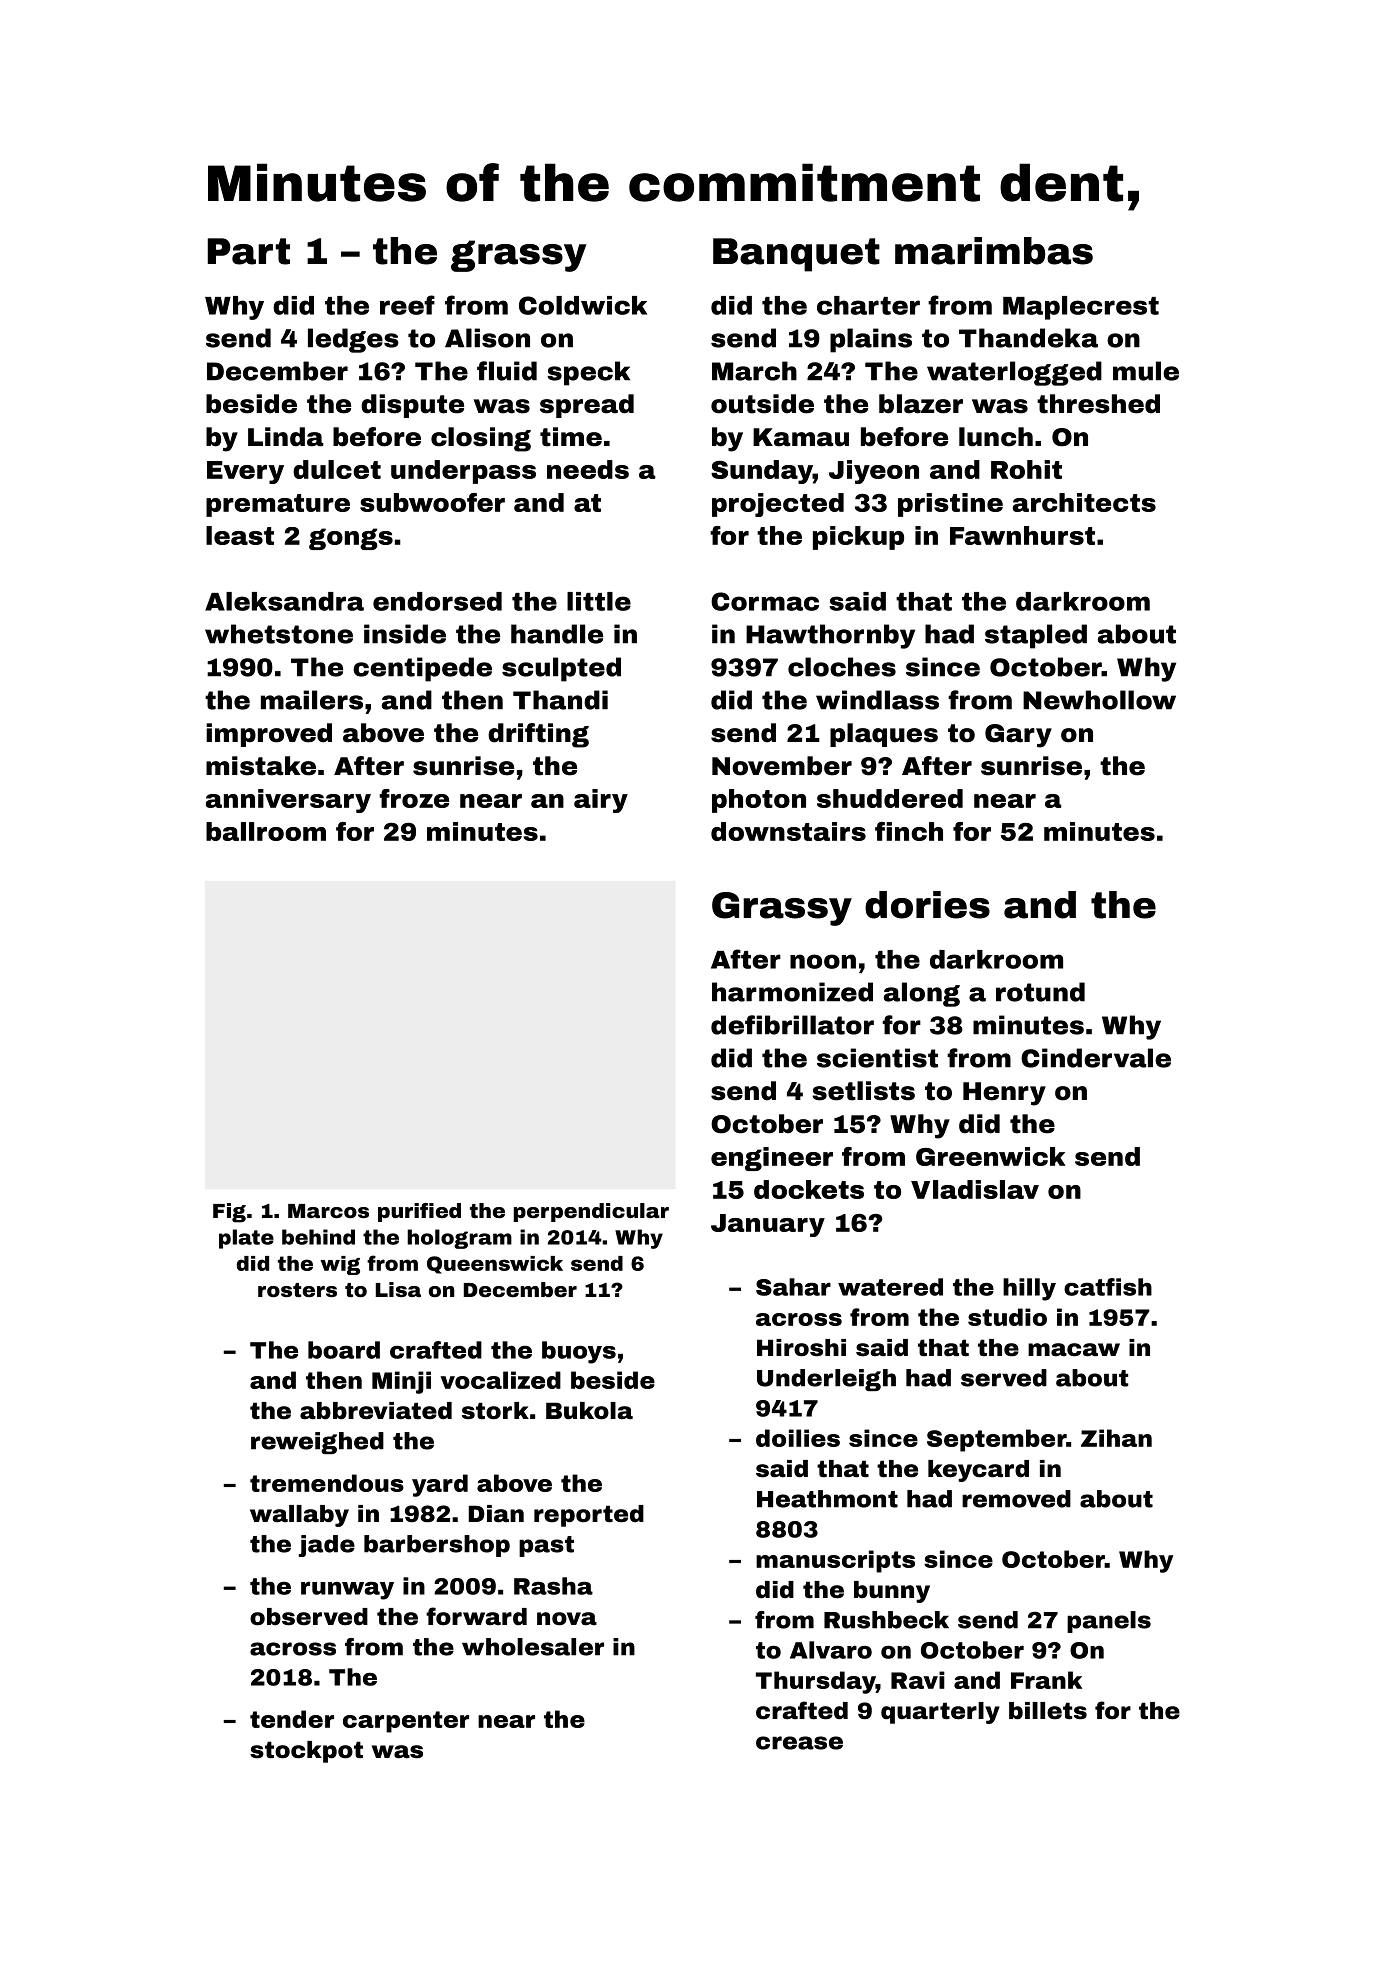 This image has height=1969, width=1386. I want to click on Dian, so click(496, 1514).
